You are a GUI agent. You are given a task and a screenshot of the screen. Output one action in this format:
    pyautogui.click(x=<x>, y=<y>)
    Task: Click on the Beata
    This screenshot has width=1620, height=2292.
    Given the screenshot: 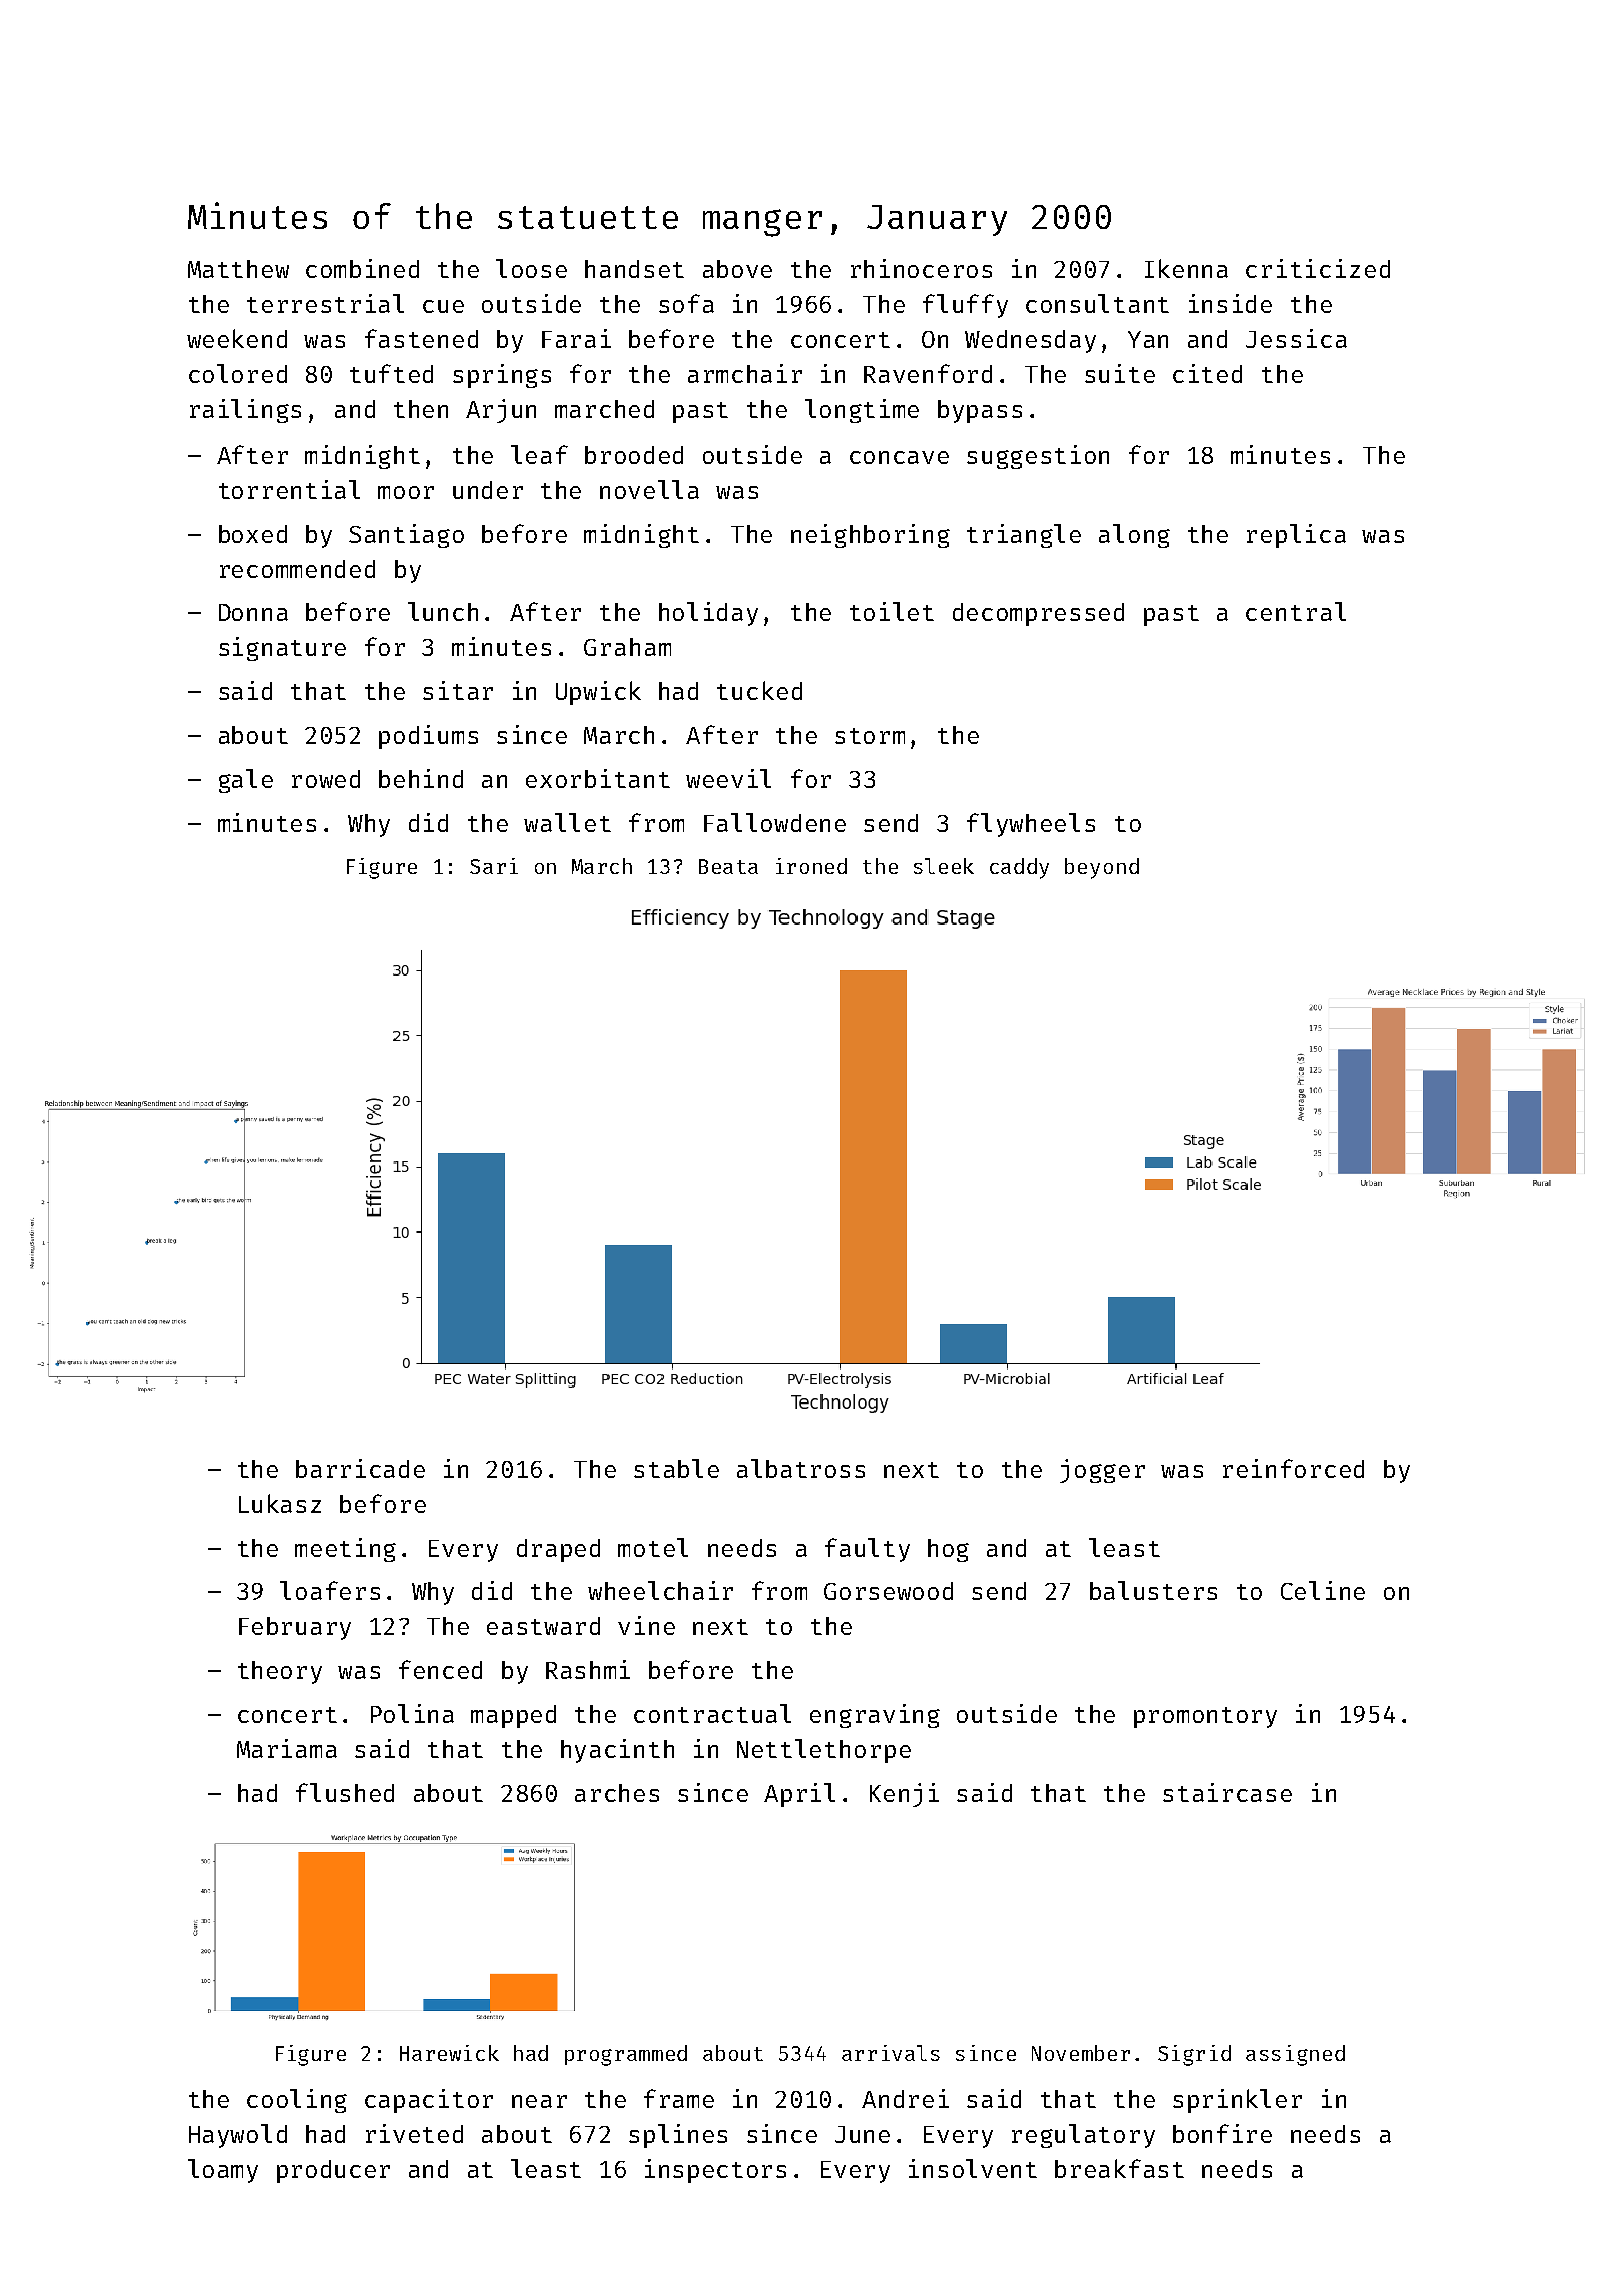 What is the action you would take?
    pyautogui.click(x=728, y=866)
